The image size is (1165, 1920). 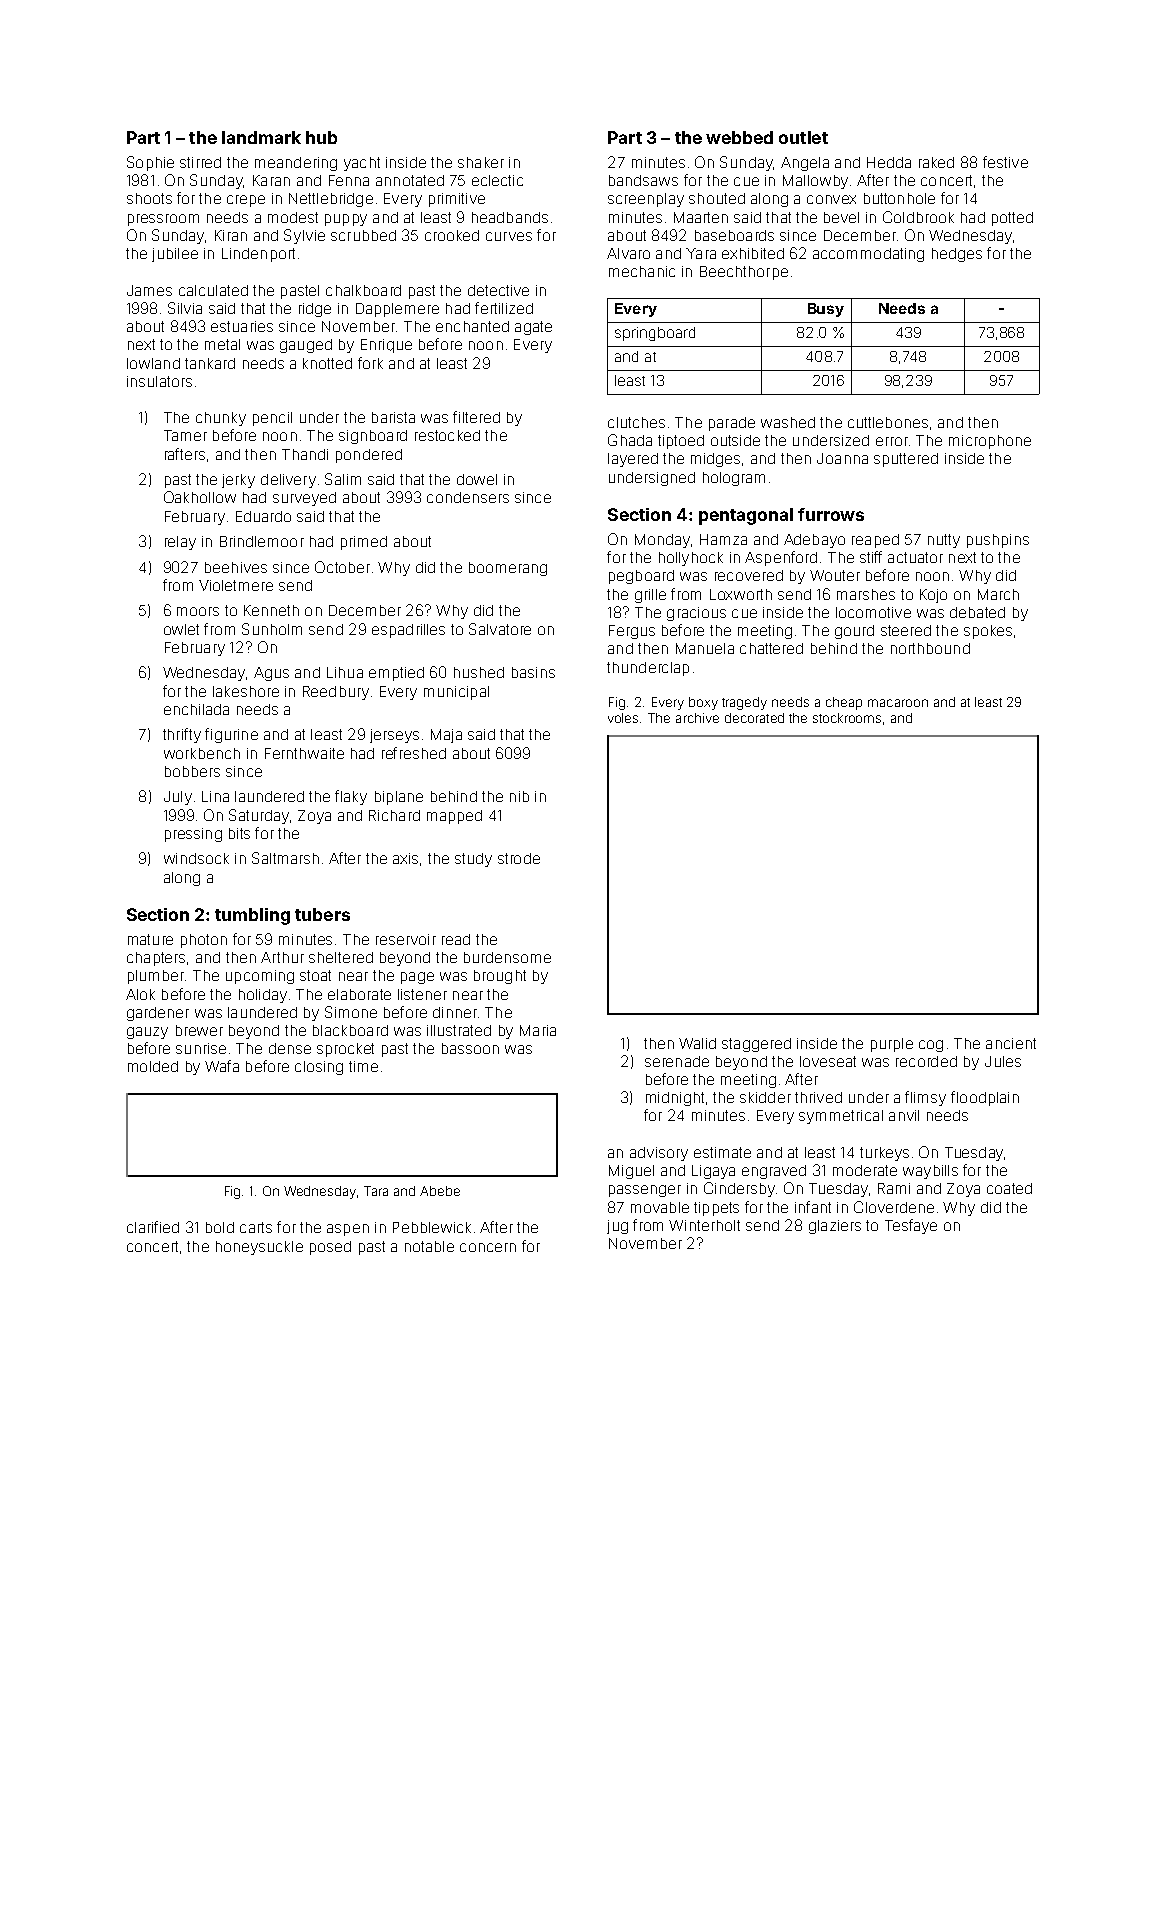 I want to click on strode, so click(x=519, y=858).
